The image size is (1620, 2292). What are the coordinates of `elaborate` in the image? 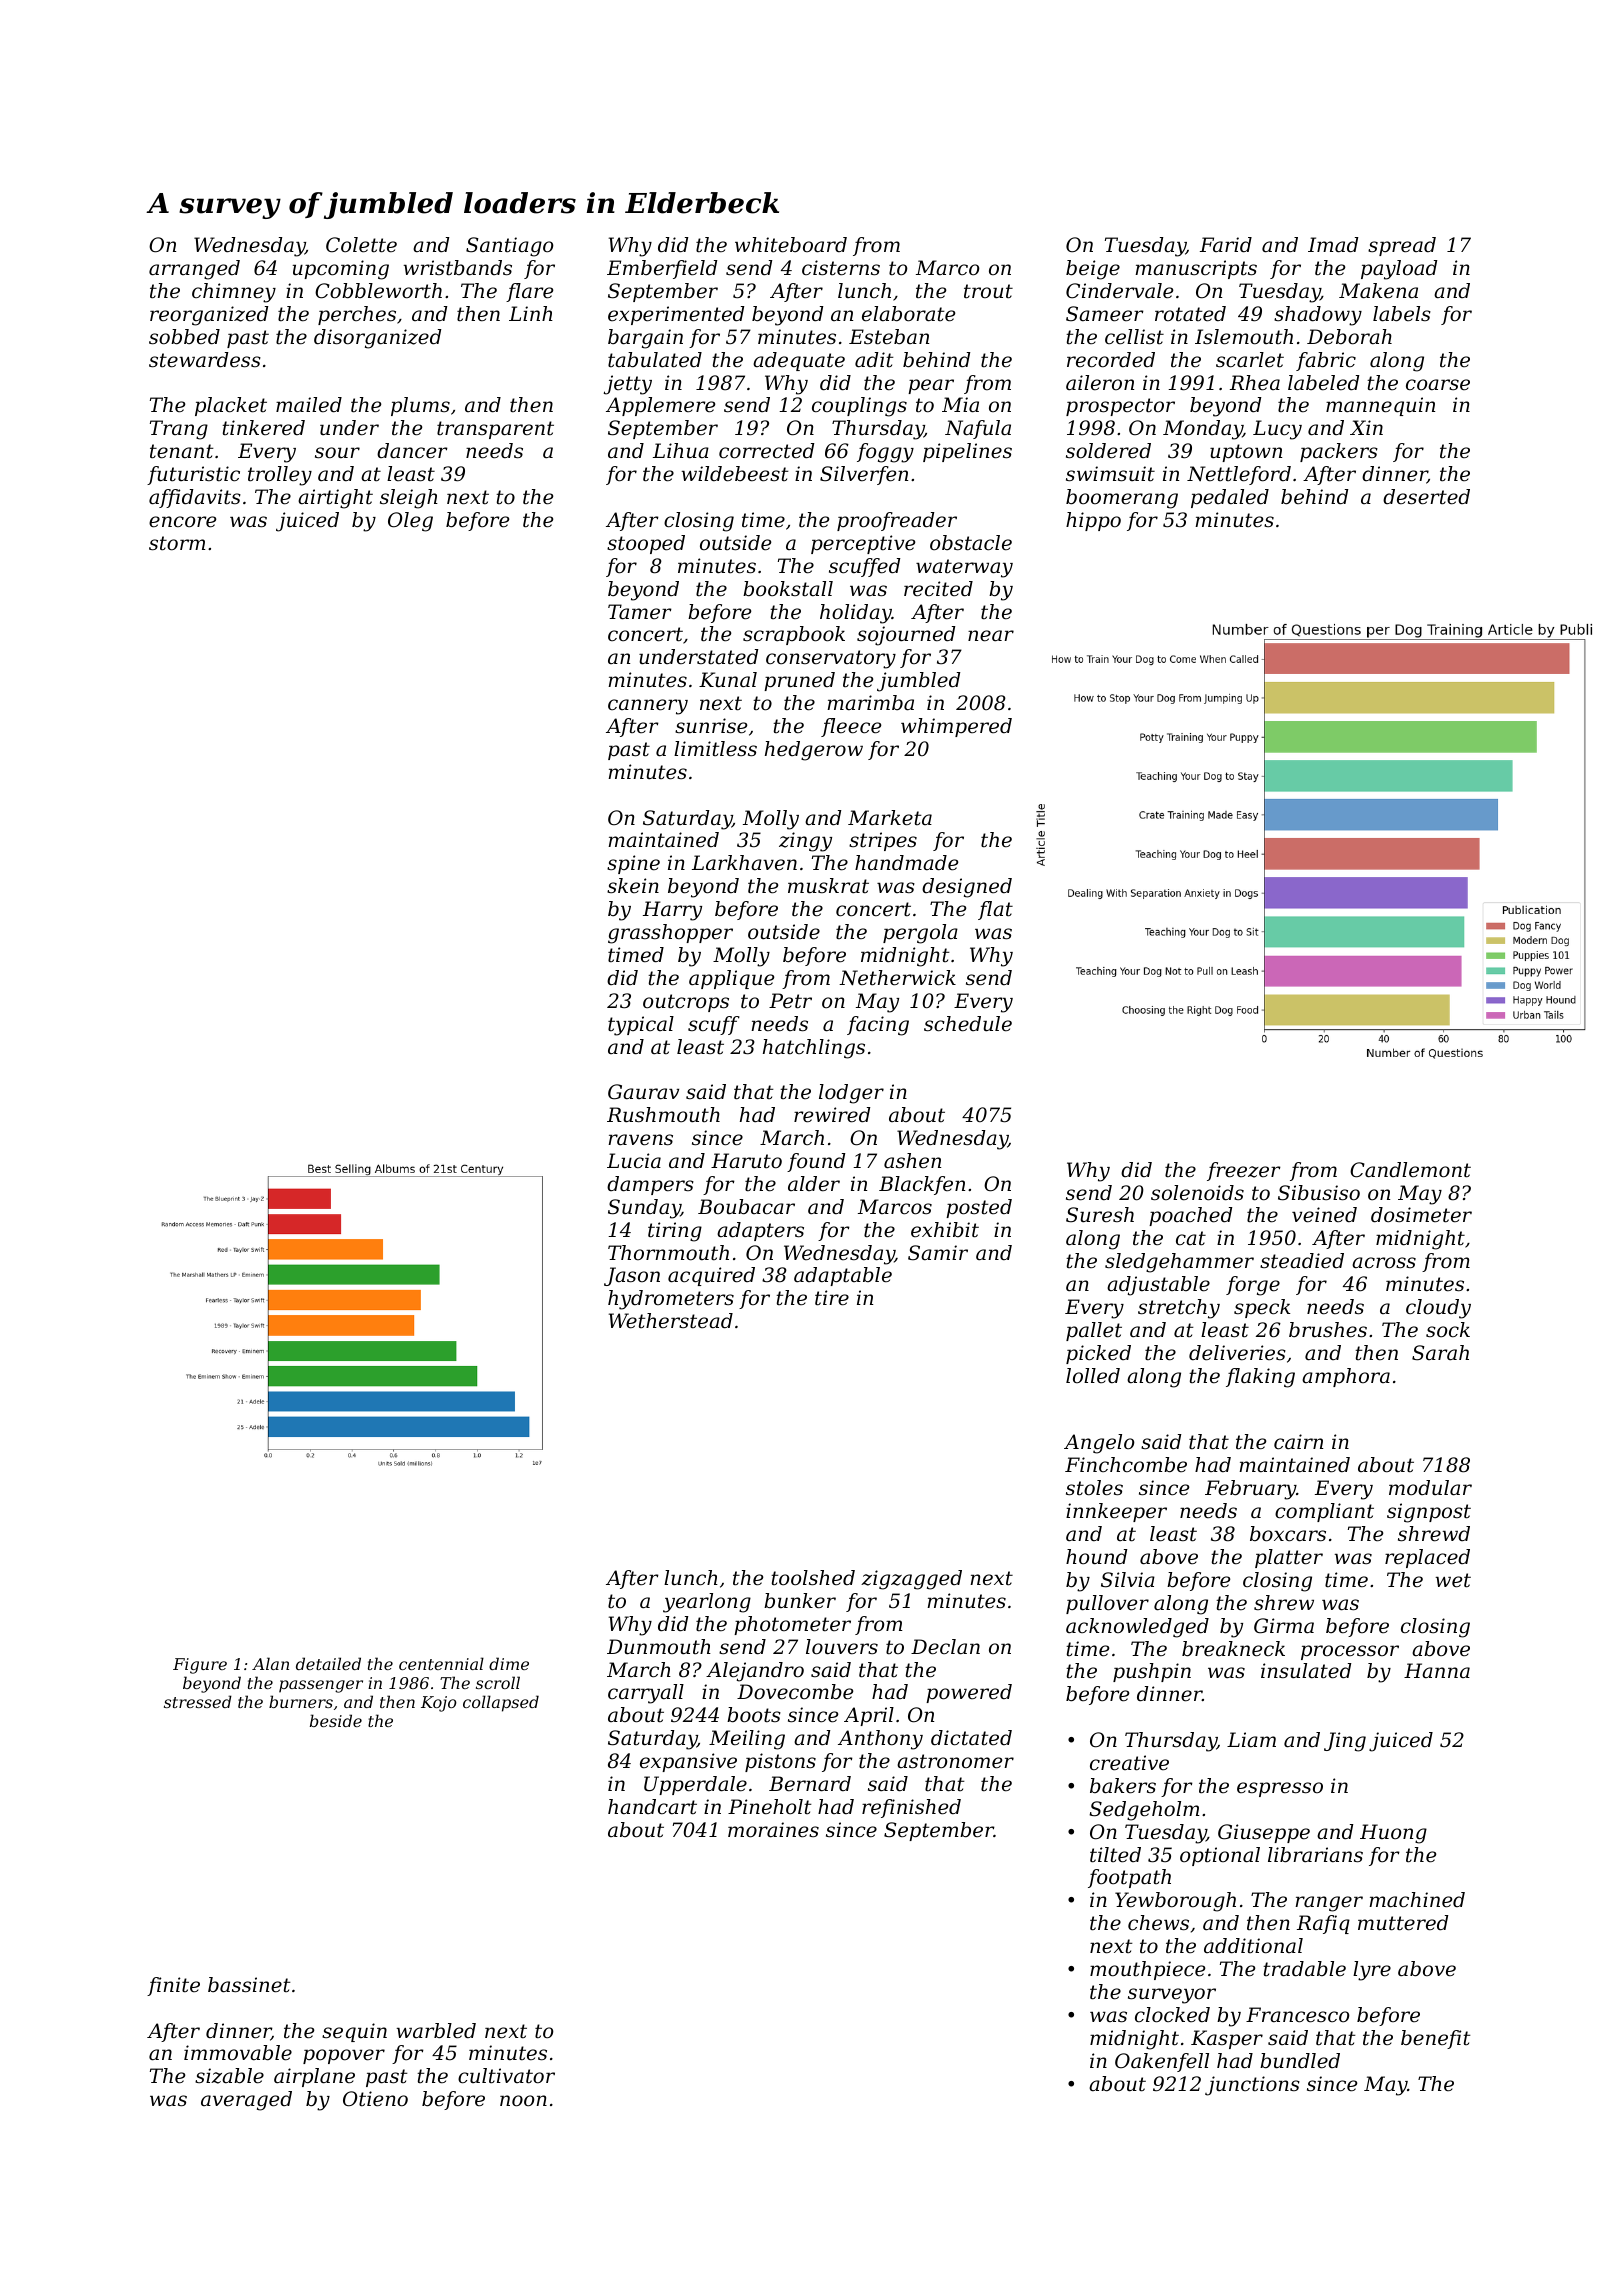 It's located at (908, 314).
